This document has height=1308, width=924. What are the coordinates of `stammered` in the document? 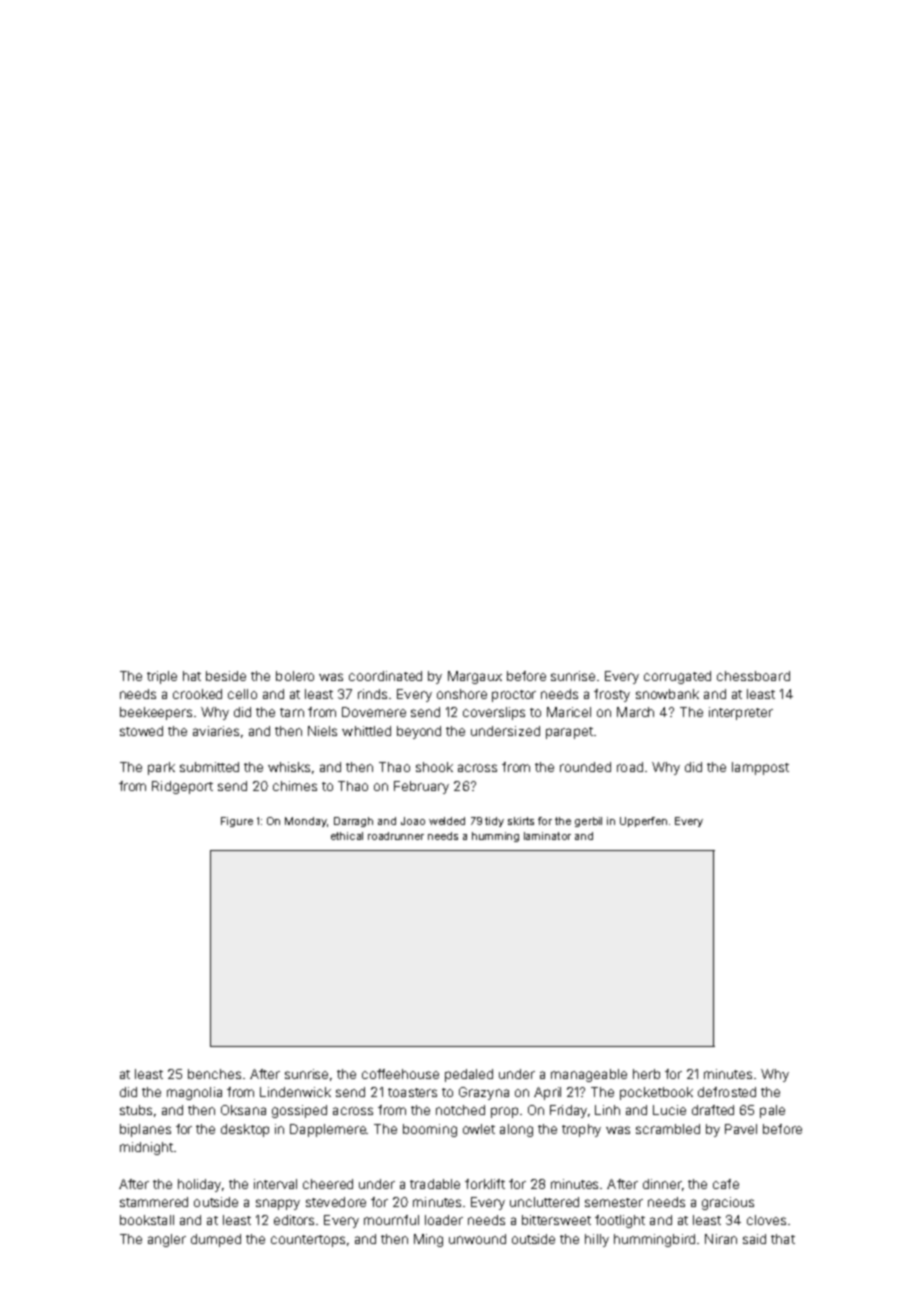 It's located at (154, 1202).
